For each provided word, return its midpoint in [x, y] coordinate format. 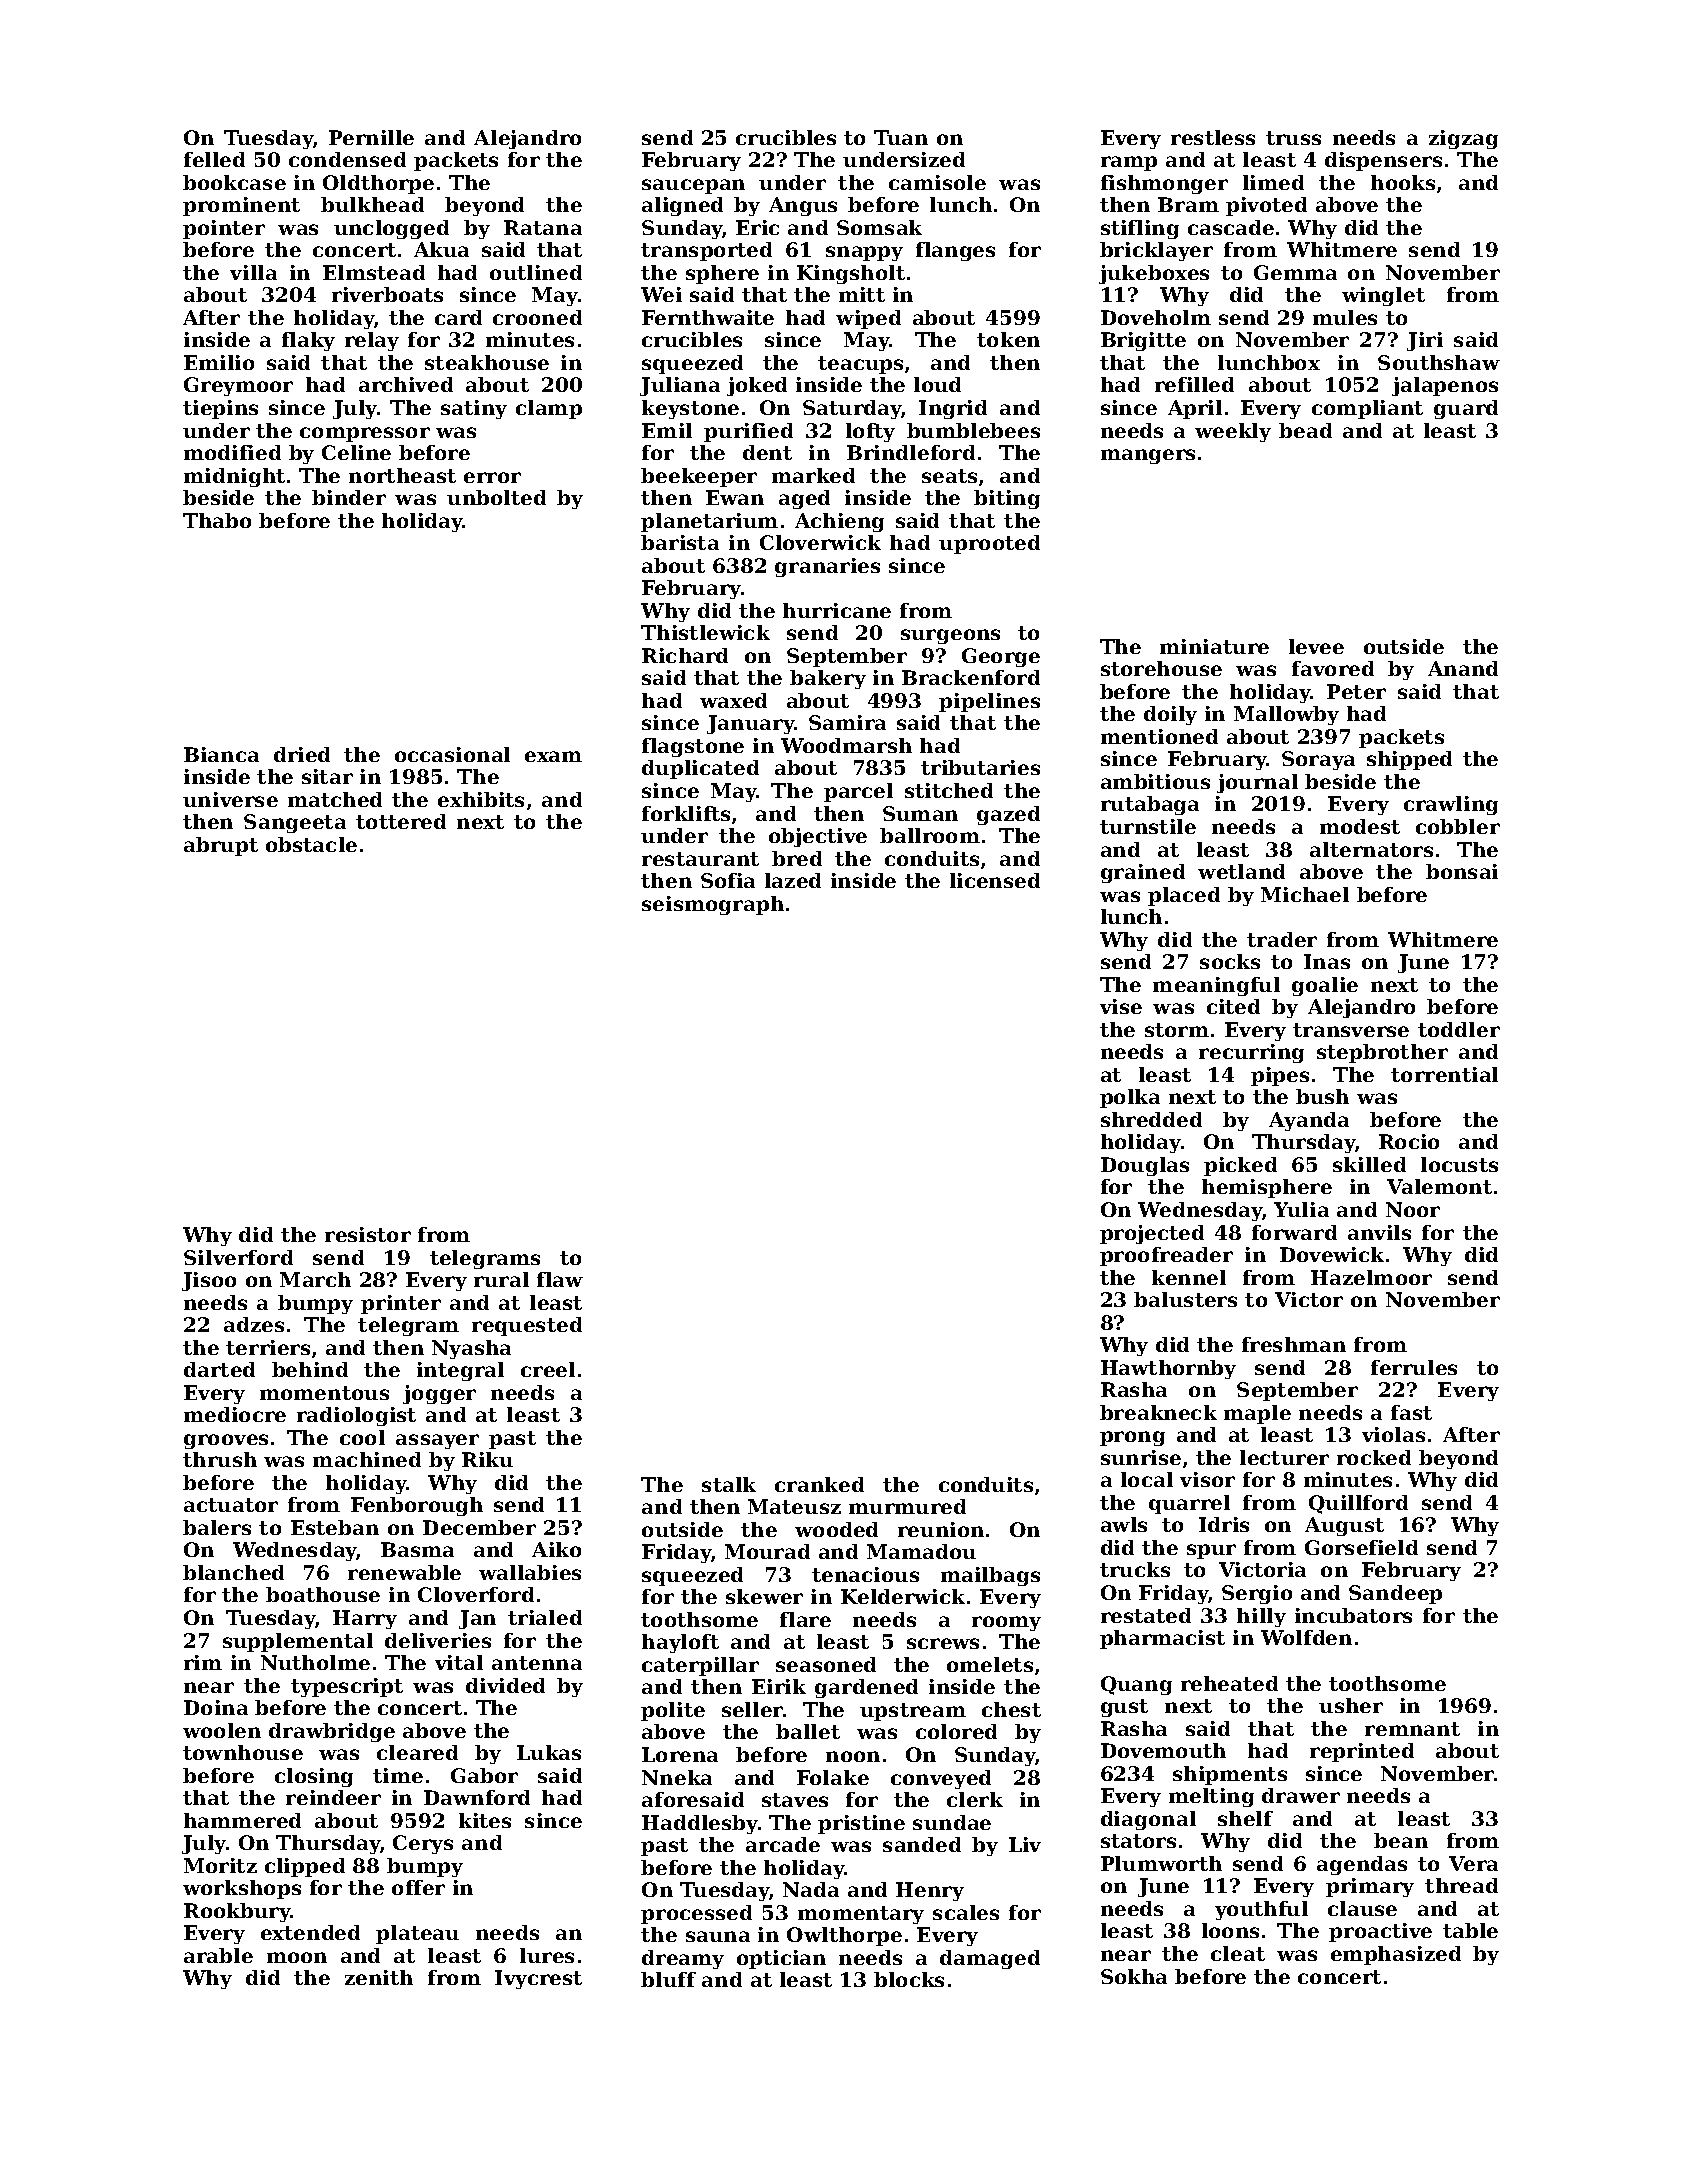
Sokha [1134, 1976]
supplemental [298, 1642]
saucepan [693, 186]
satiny [474, 409]
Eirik [779, 1686]
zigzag [1463, 139]
